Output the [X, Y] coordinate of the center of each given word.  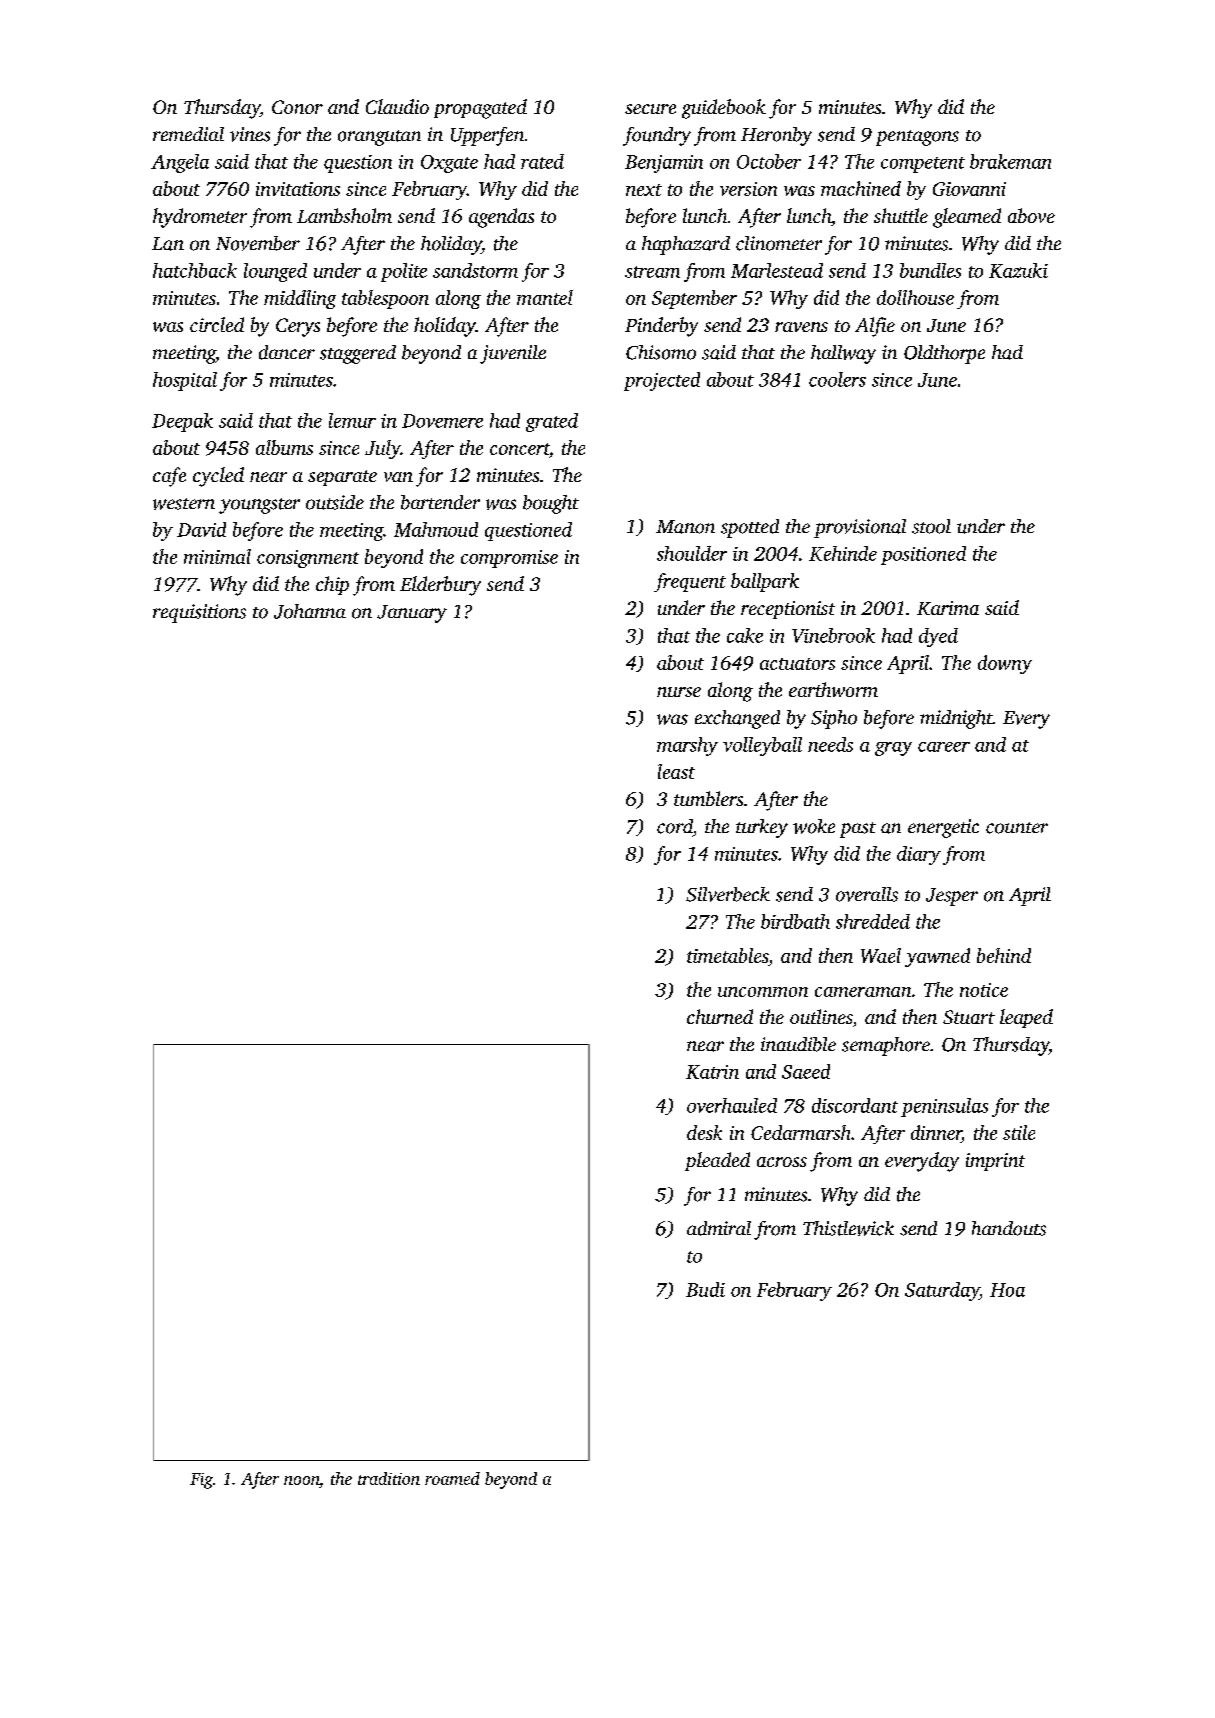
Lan [168, 244]
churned [720, 1016]
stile [1019, 1132]
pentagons [917, 138]
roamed [452, 1478]
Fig [201, 1481]
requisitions [199, 613]
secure [650, 109]
